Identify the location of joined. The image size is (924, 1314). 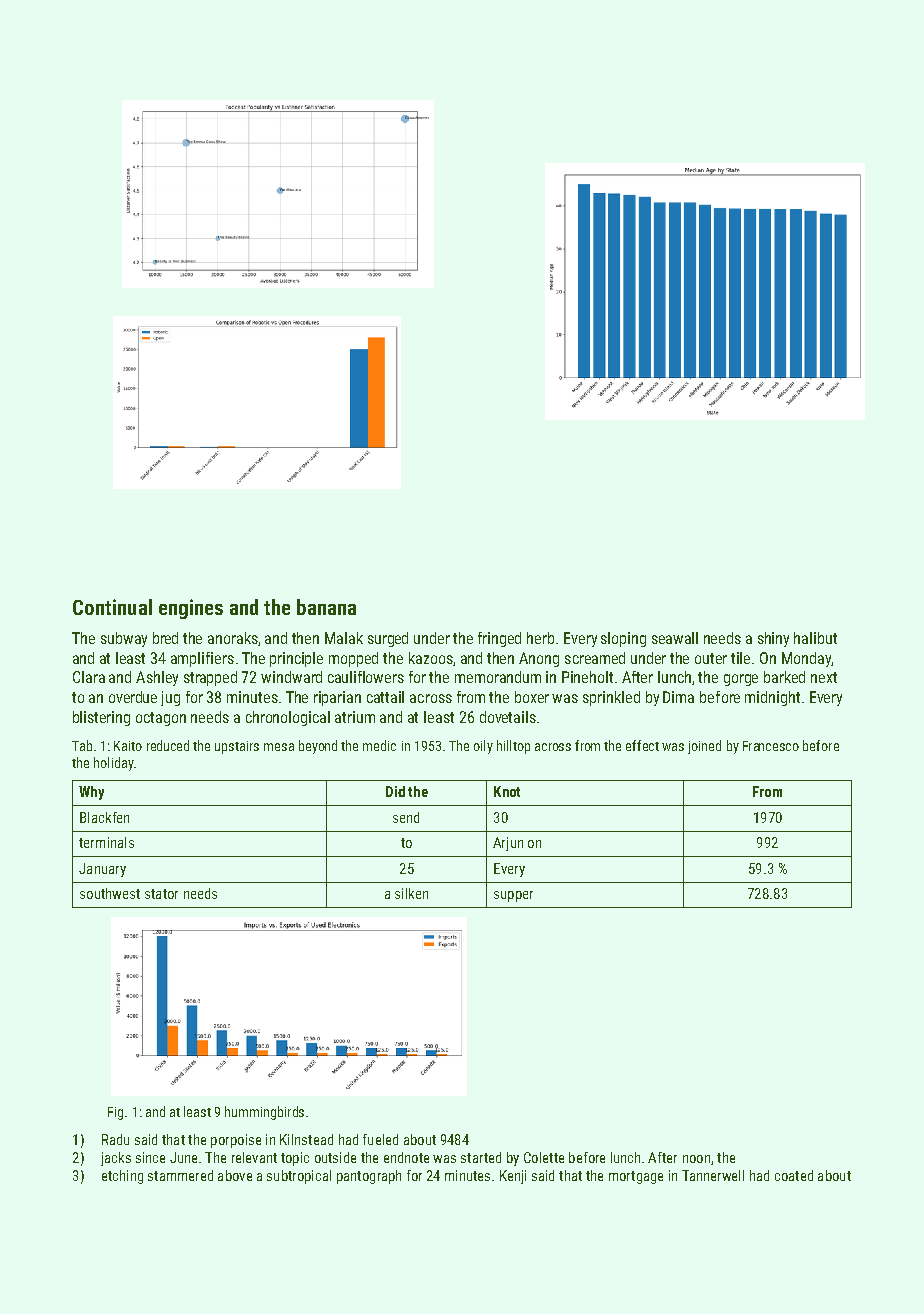
(704, 747).
